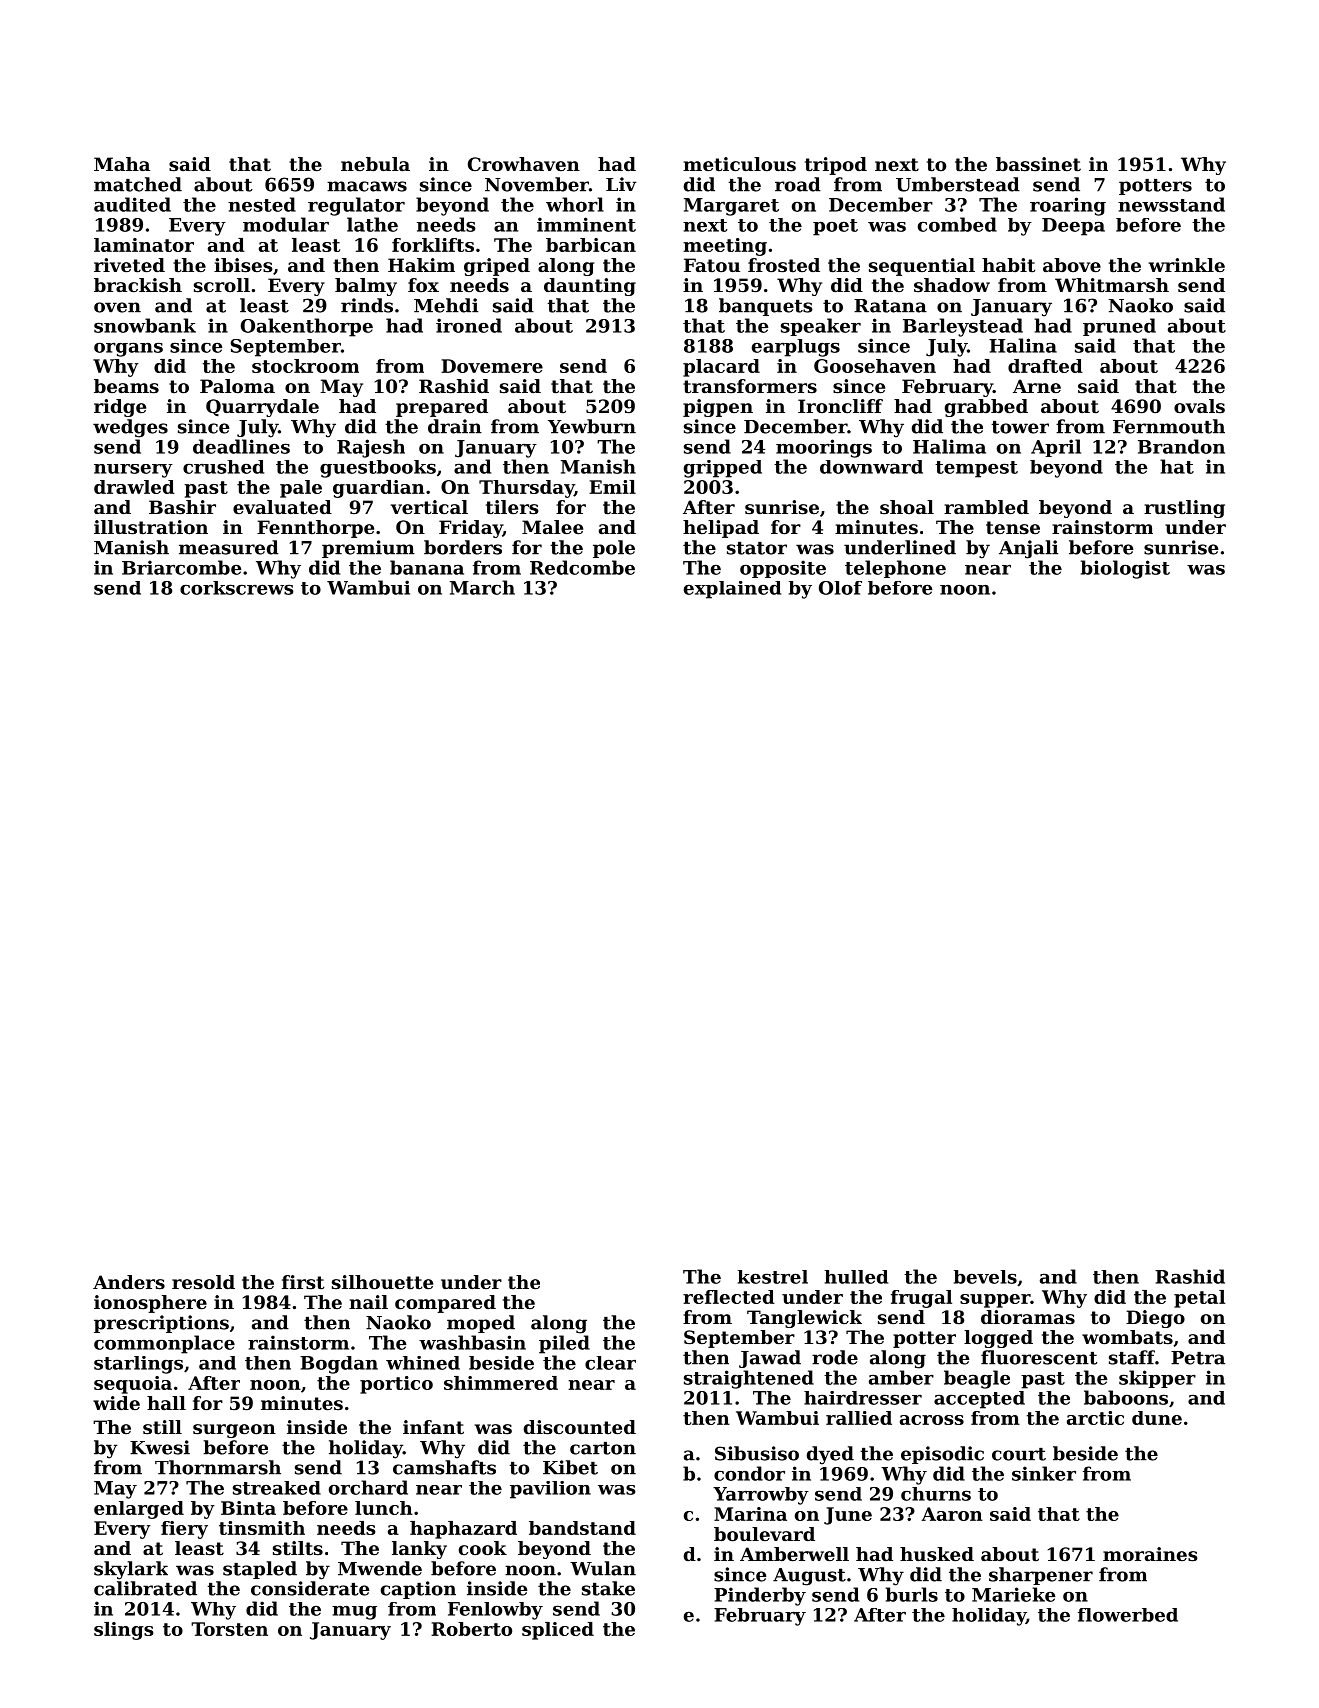 The height and width of the document is (1708, 1319). I want to click on bevels, so click(985, 1277).
